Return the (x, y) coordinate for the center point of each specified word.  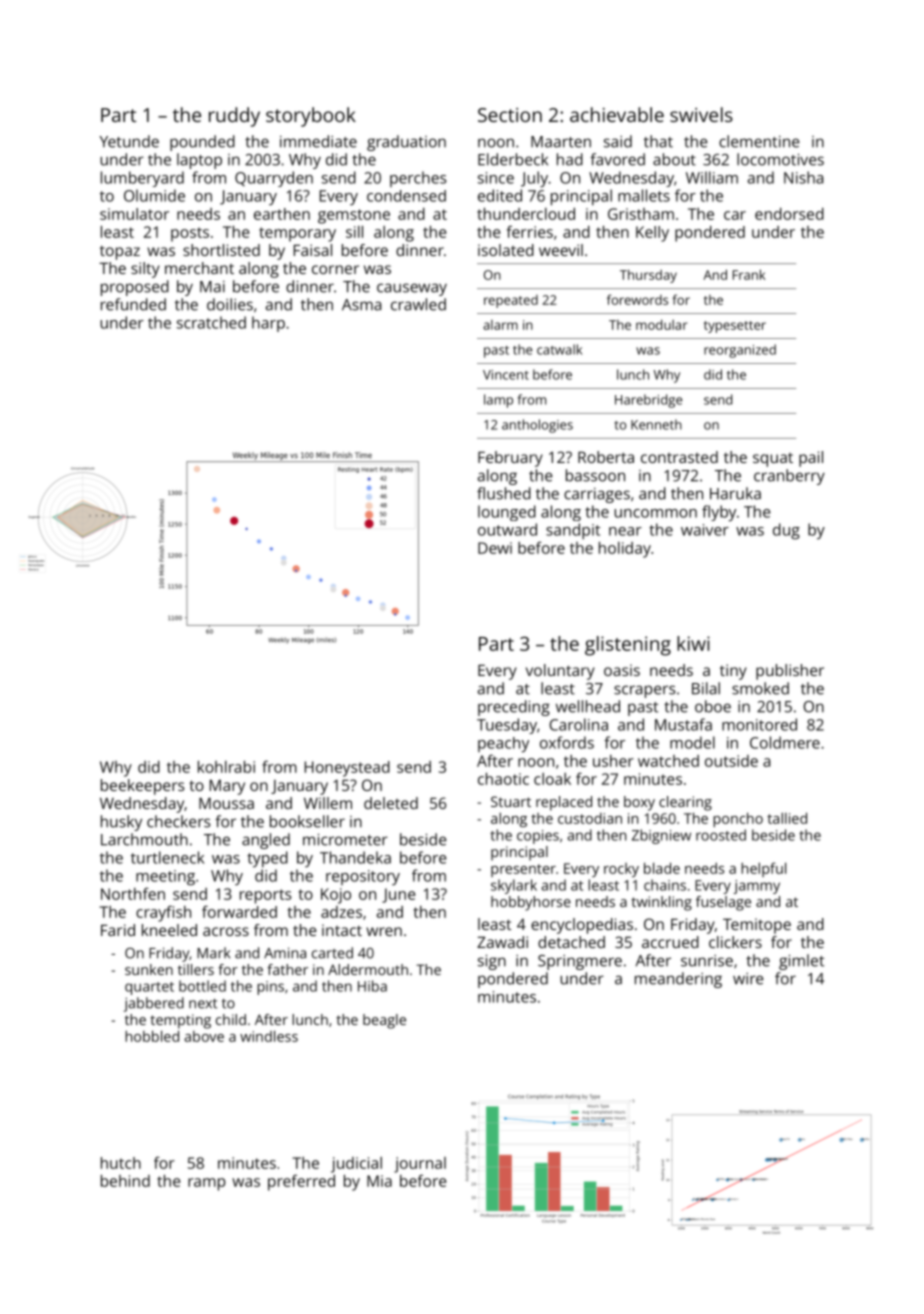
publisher (790, 672)
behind (125, 1181)
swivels (701, 114)
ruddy (234, 117)
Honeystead (347, 769)
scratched (211, 322)
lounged (507, 513)
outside (731, 761)
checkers (178, 821)
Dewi (495, 548)
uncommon (655, 513)
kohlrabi (226, 767)
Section (510, 115)
